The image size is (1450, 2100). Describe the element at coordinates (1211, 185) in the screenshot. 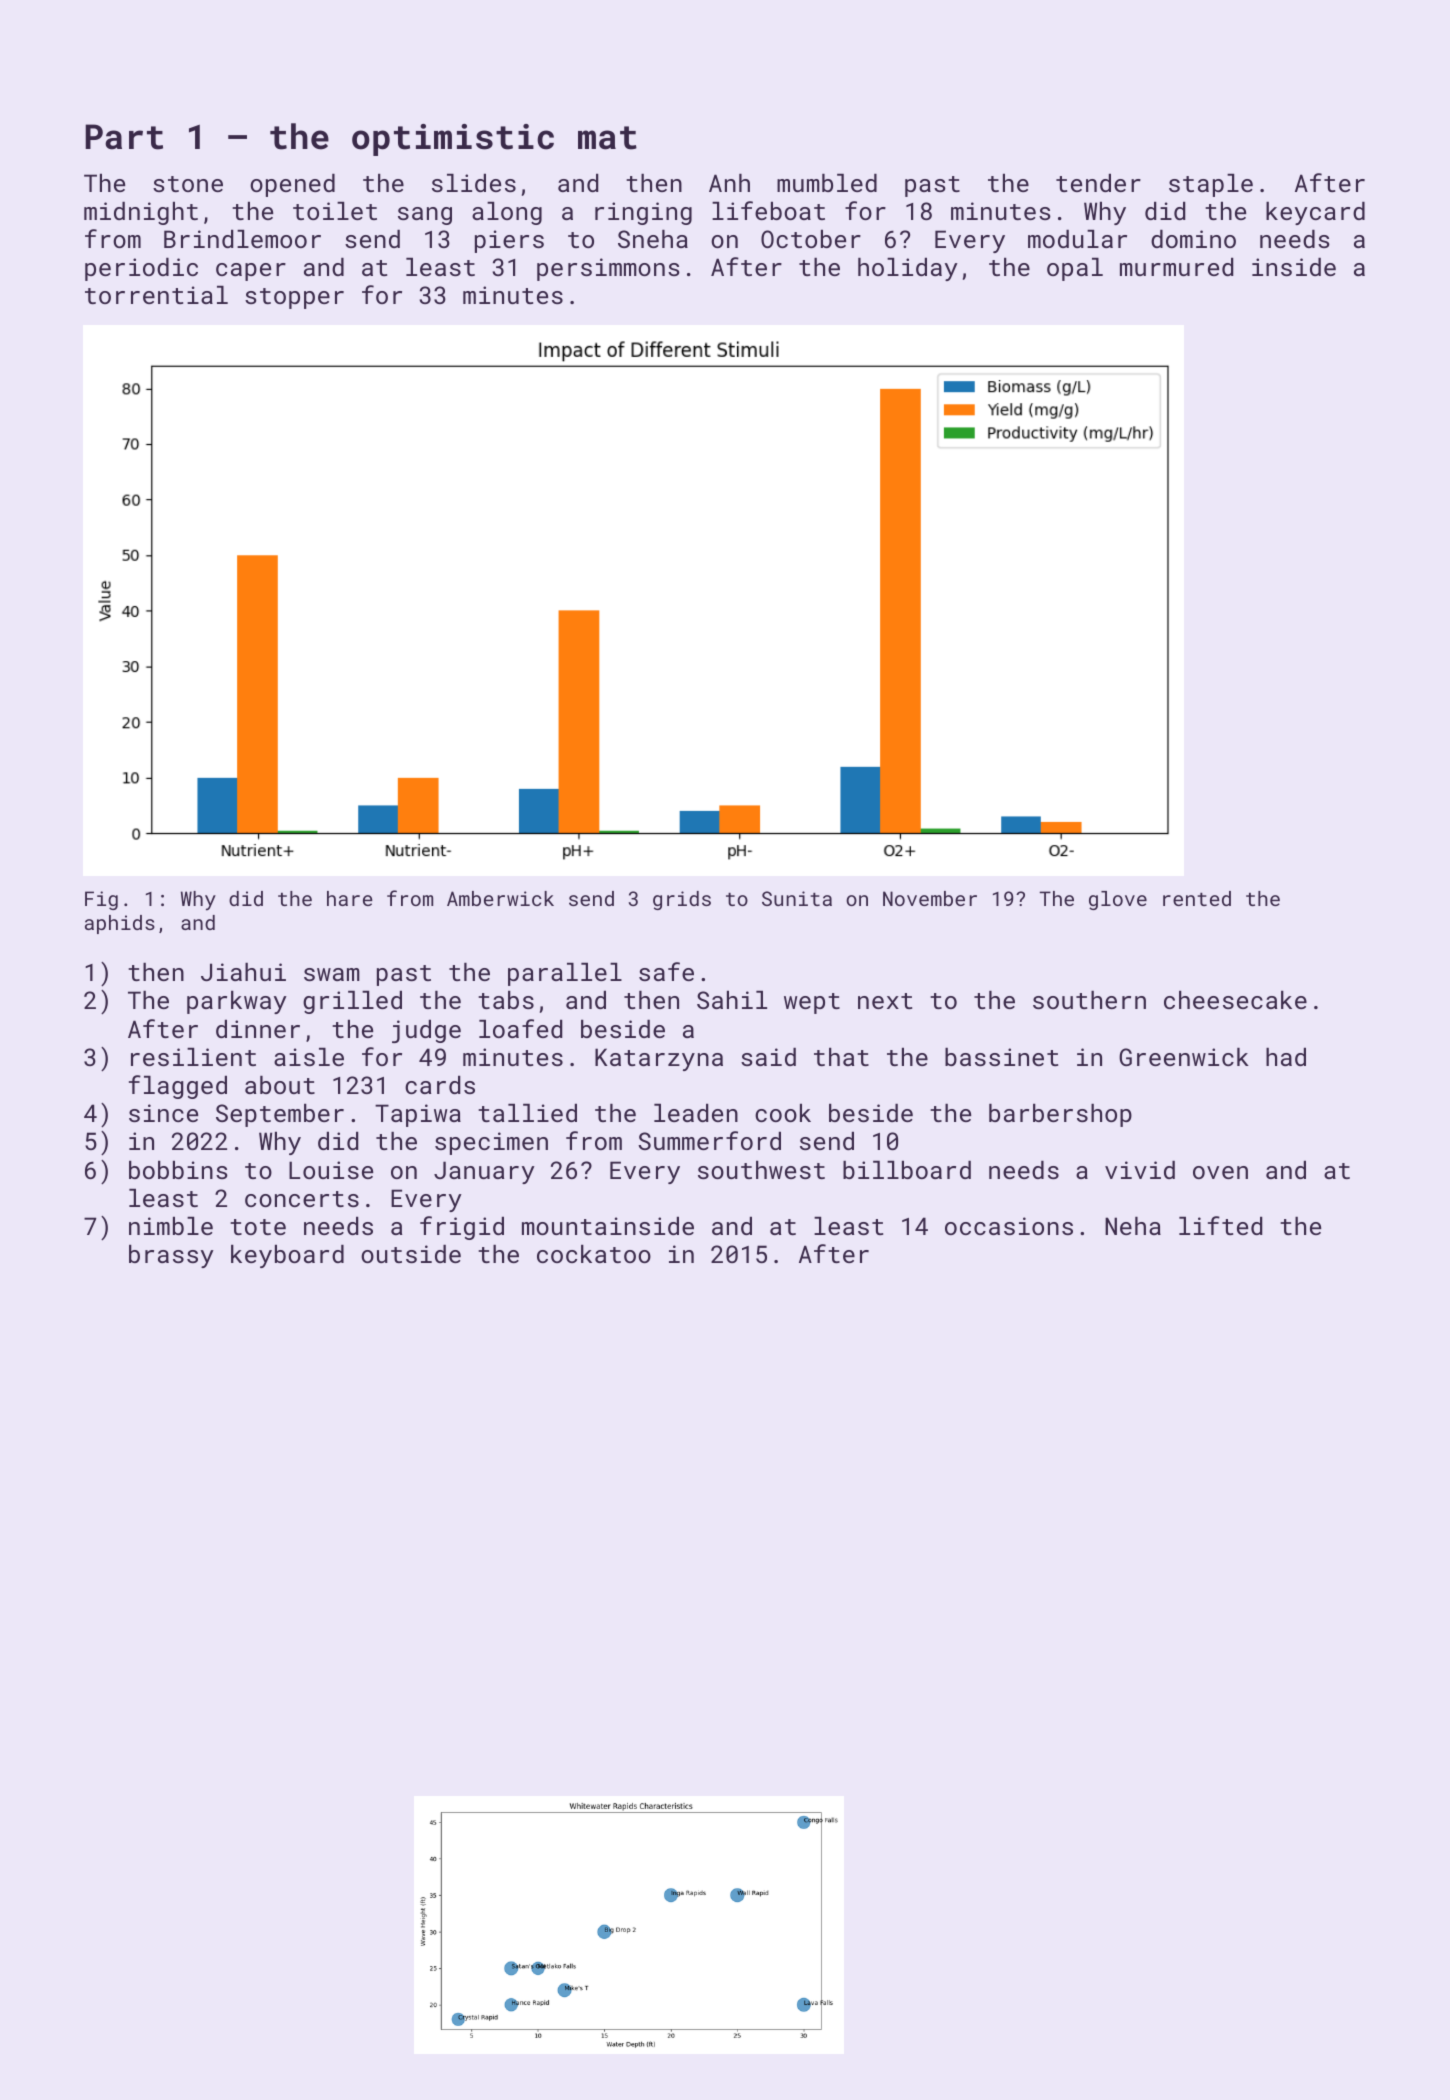

I see `staple` at that location.
